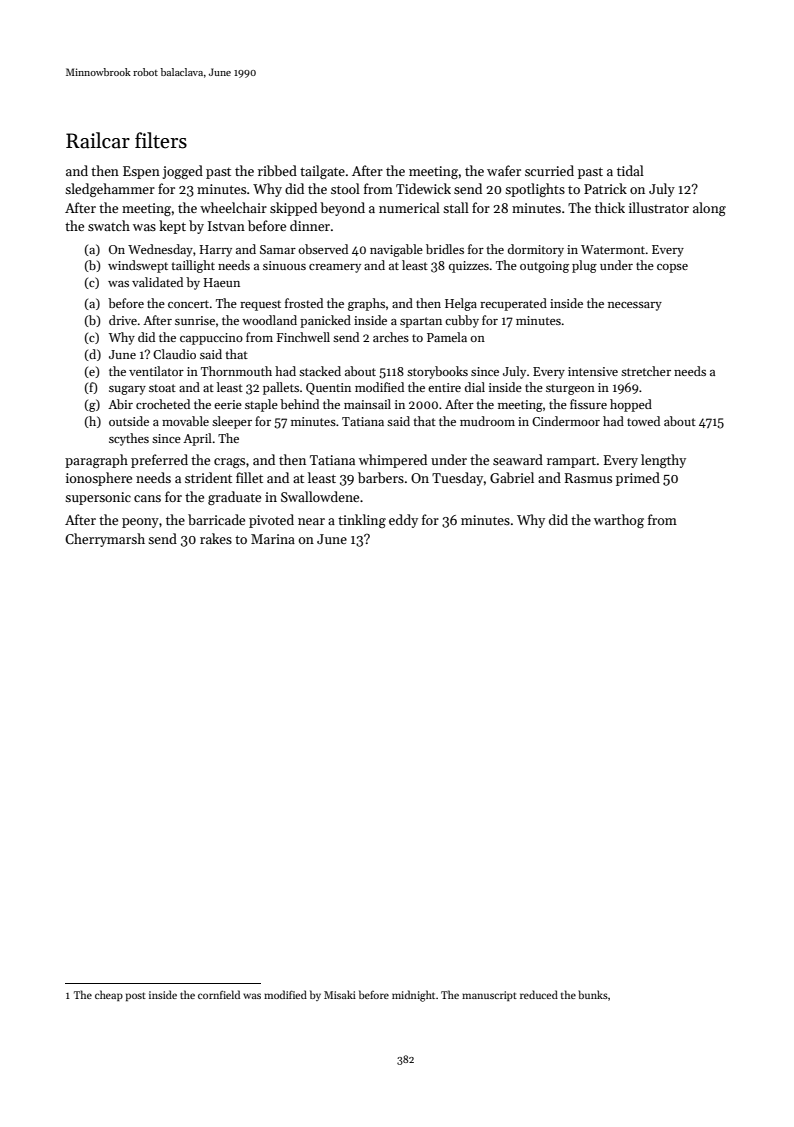  I want to click on copse, so click(672, 268).
